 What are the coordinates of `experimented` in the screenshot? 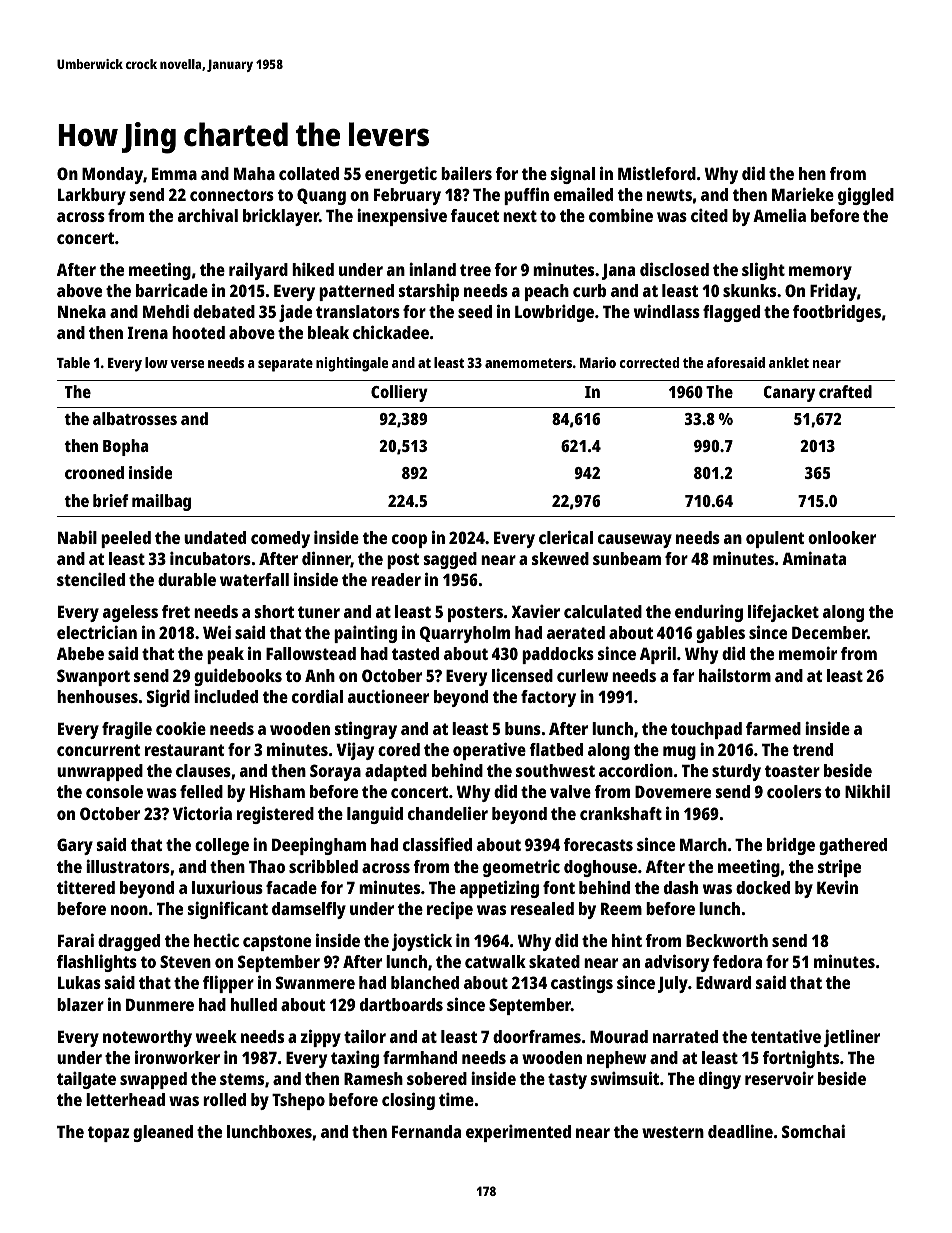 It's located at (518, 1133).
